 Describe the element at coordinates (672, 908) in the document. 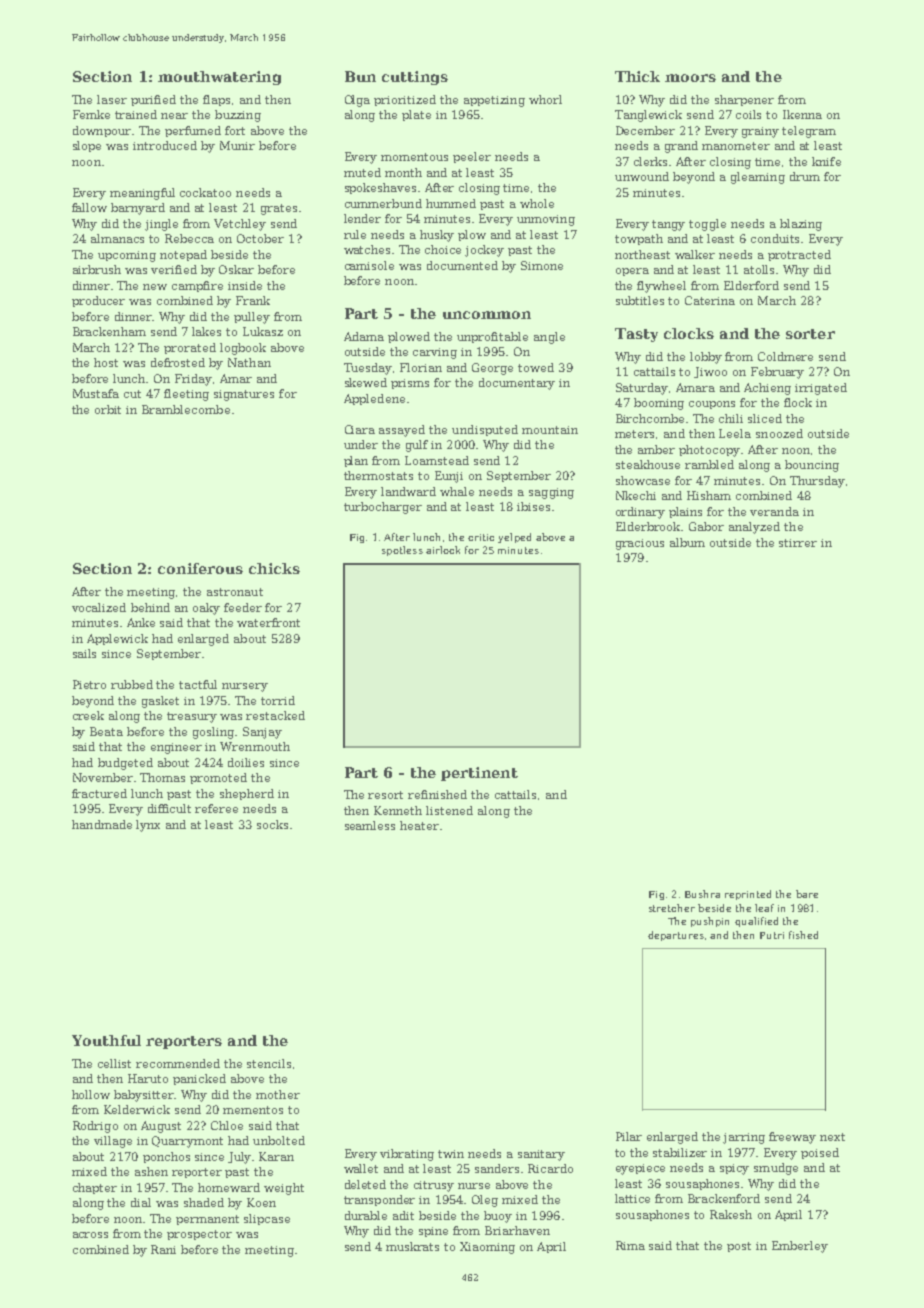

I see `stretcher` at that location.
